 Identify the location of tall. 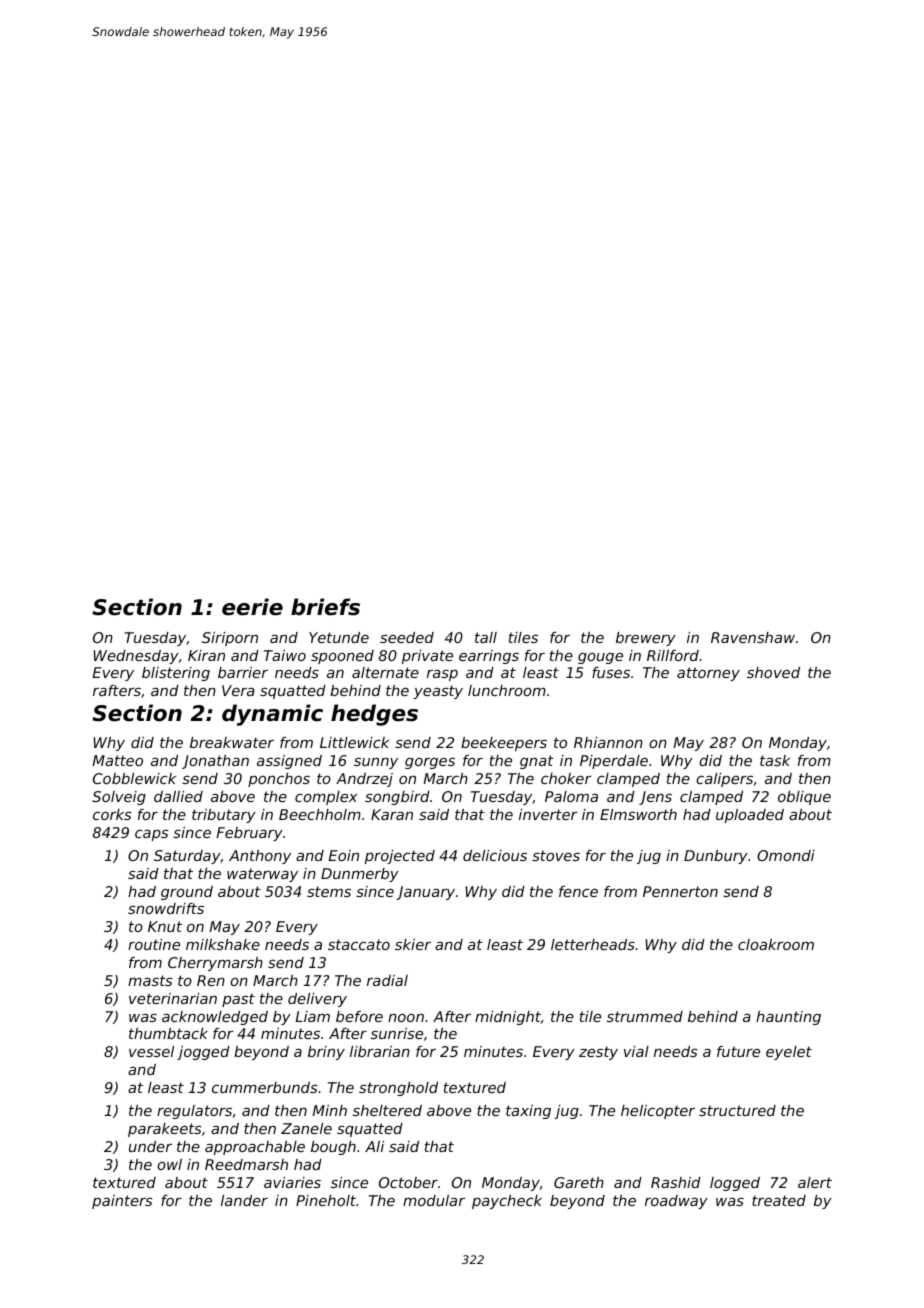
(486, 637).
